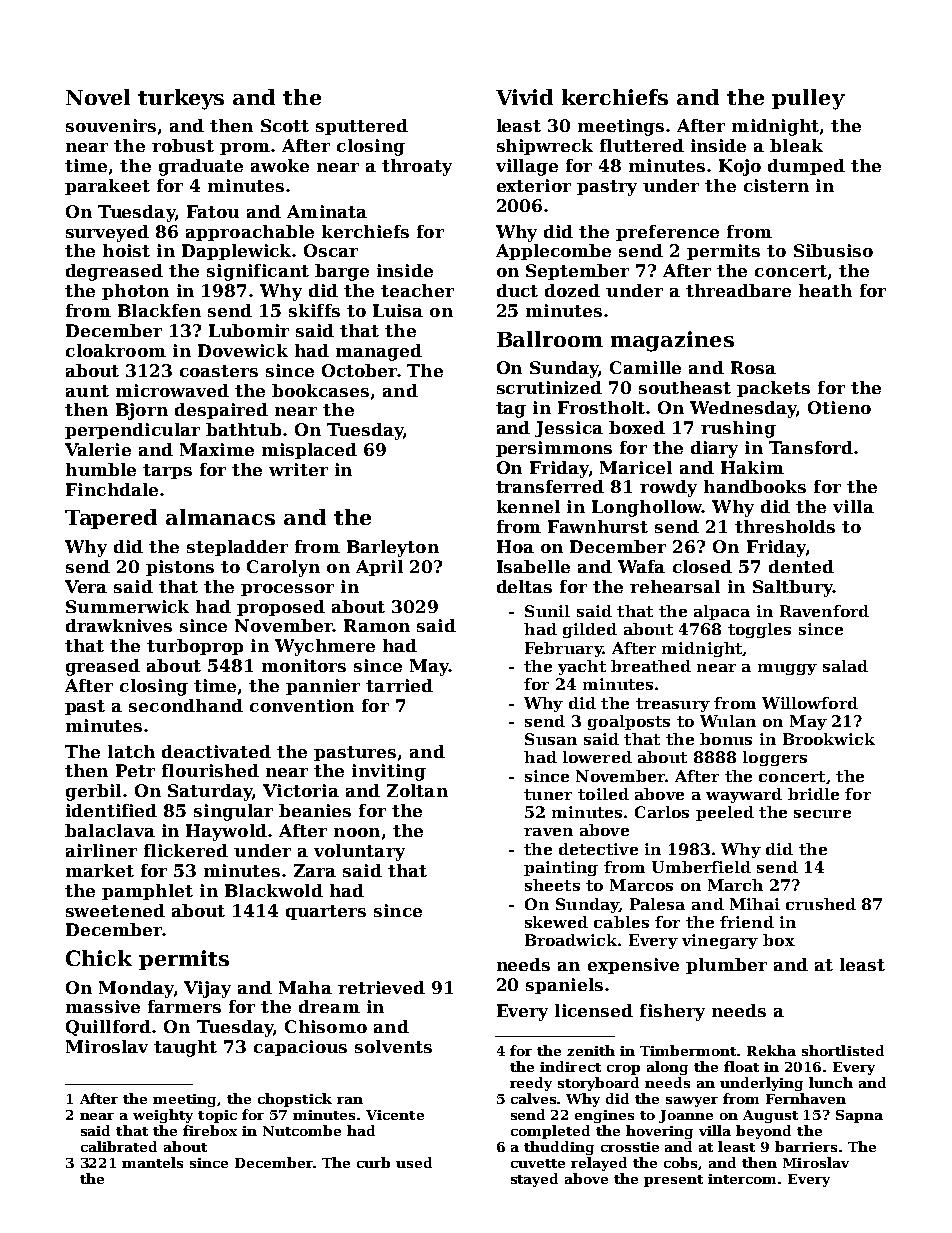 The image size is (952, 1233). I want to click on yacht, so click(582, 667).
